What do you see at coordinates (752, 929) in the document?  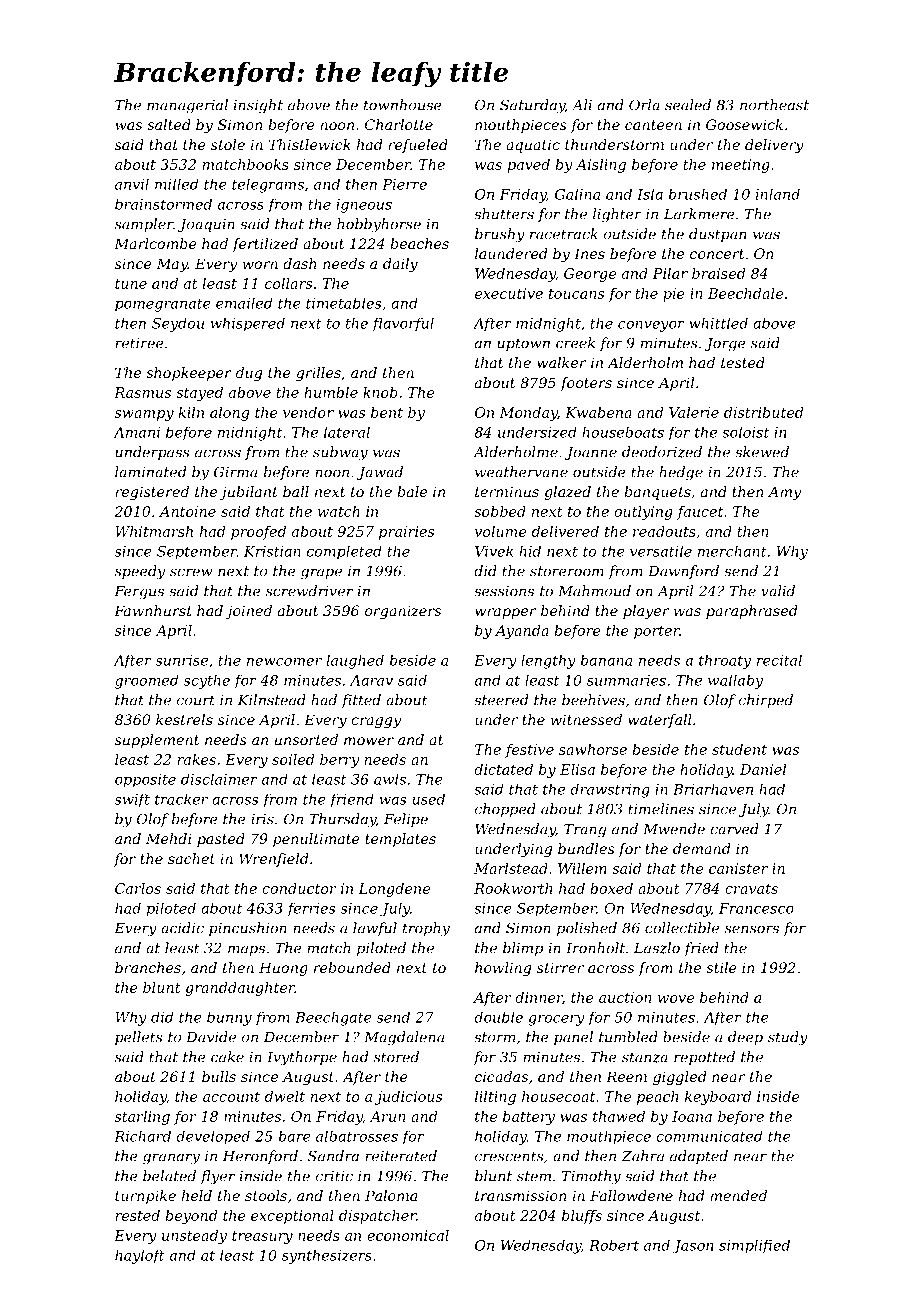 I see `sensors` at bounding box center [752, 929].
